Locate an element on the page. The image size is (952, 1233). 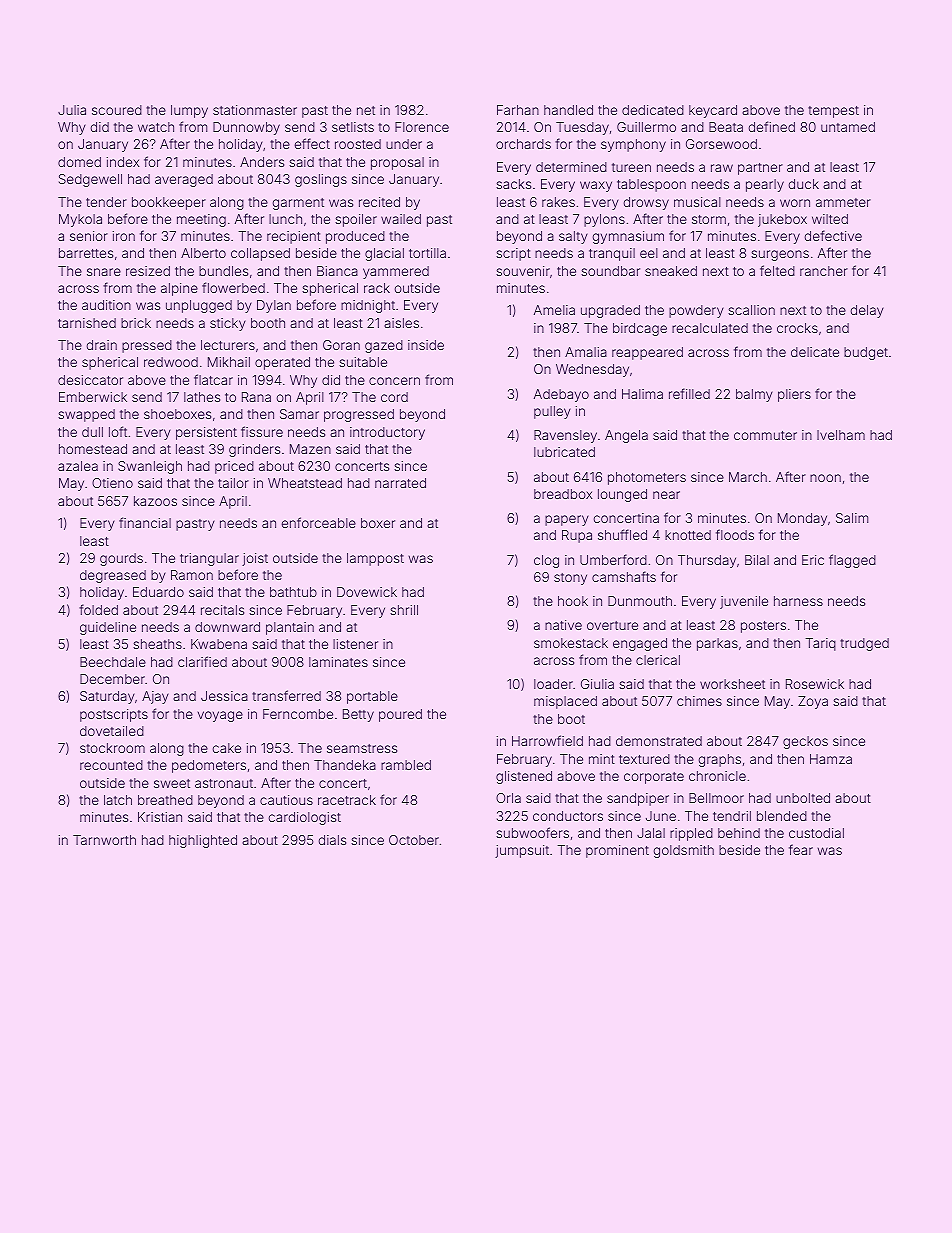
concern is located at coordinates (394, 381).
